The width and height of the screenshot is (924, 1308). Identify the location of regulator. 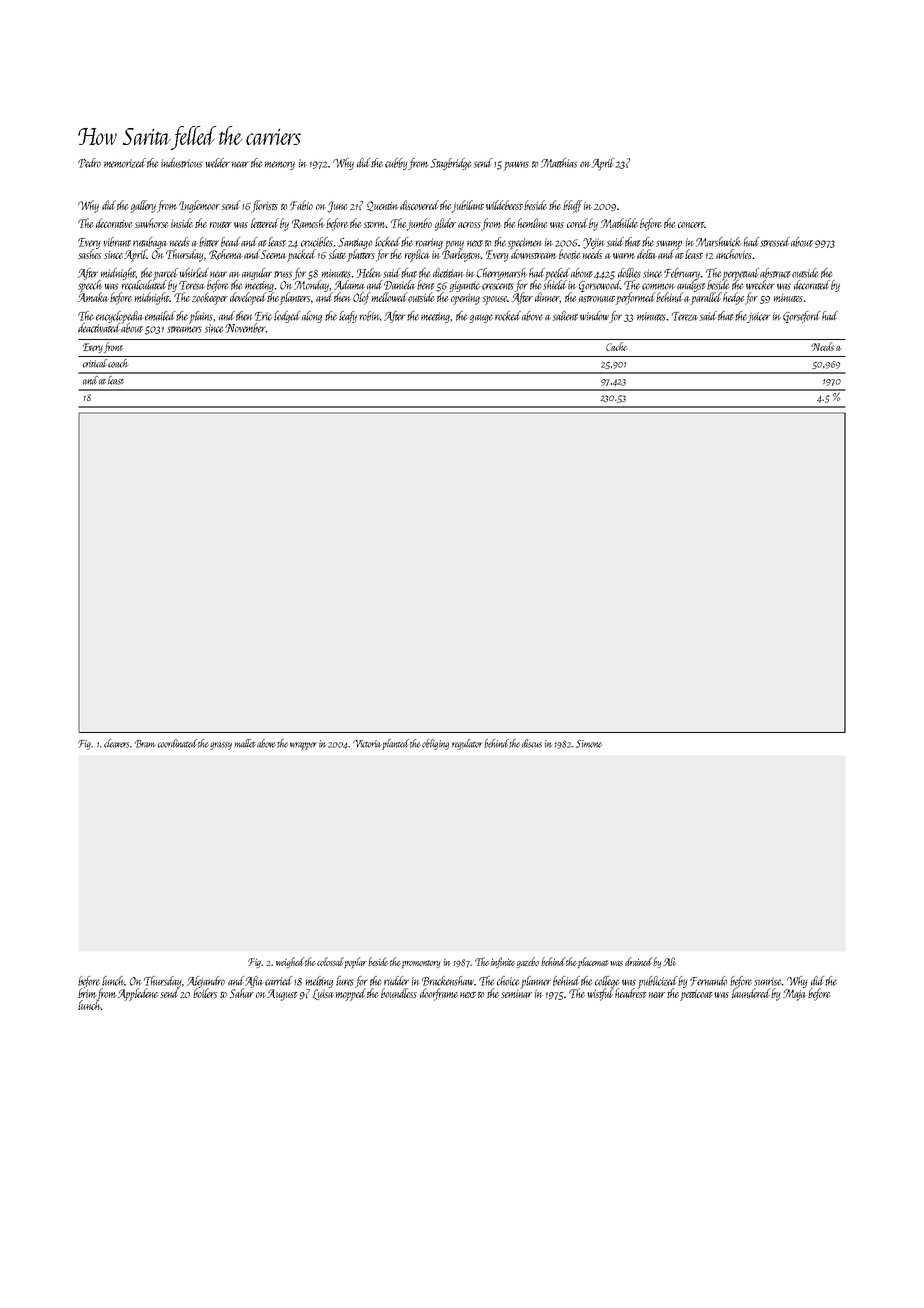
(467, 744).
